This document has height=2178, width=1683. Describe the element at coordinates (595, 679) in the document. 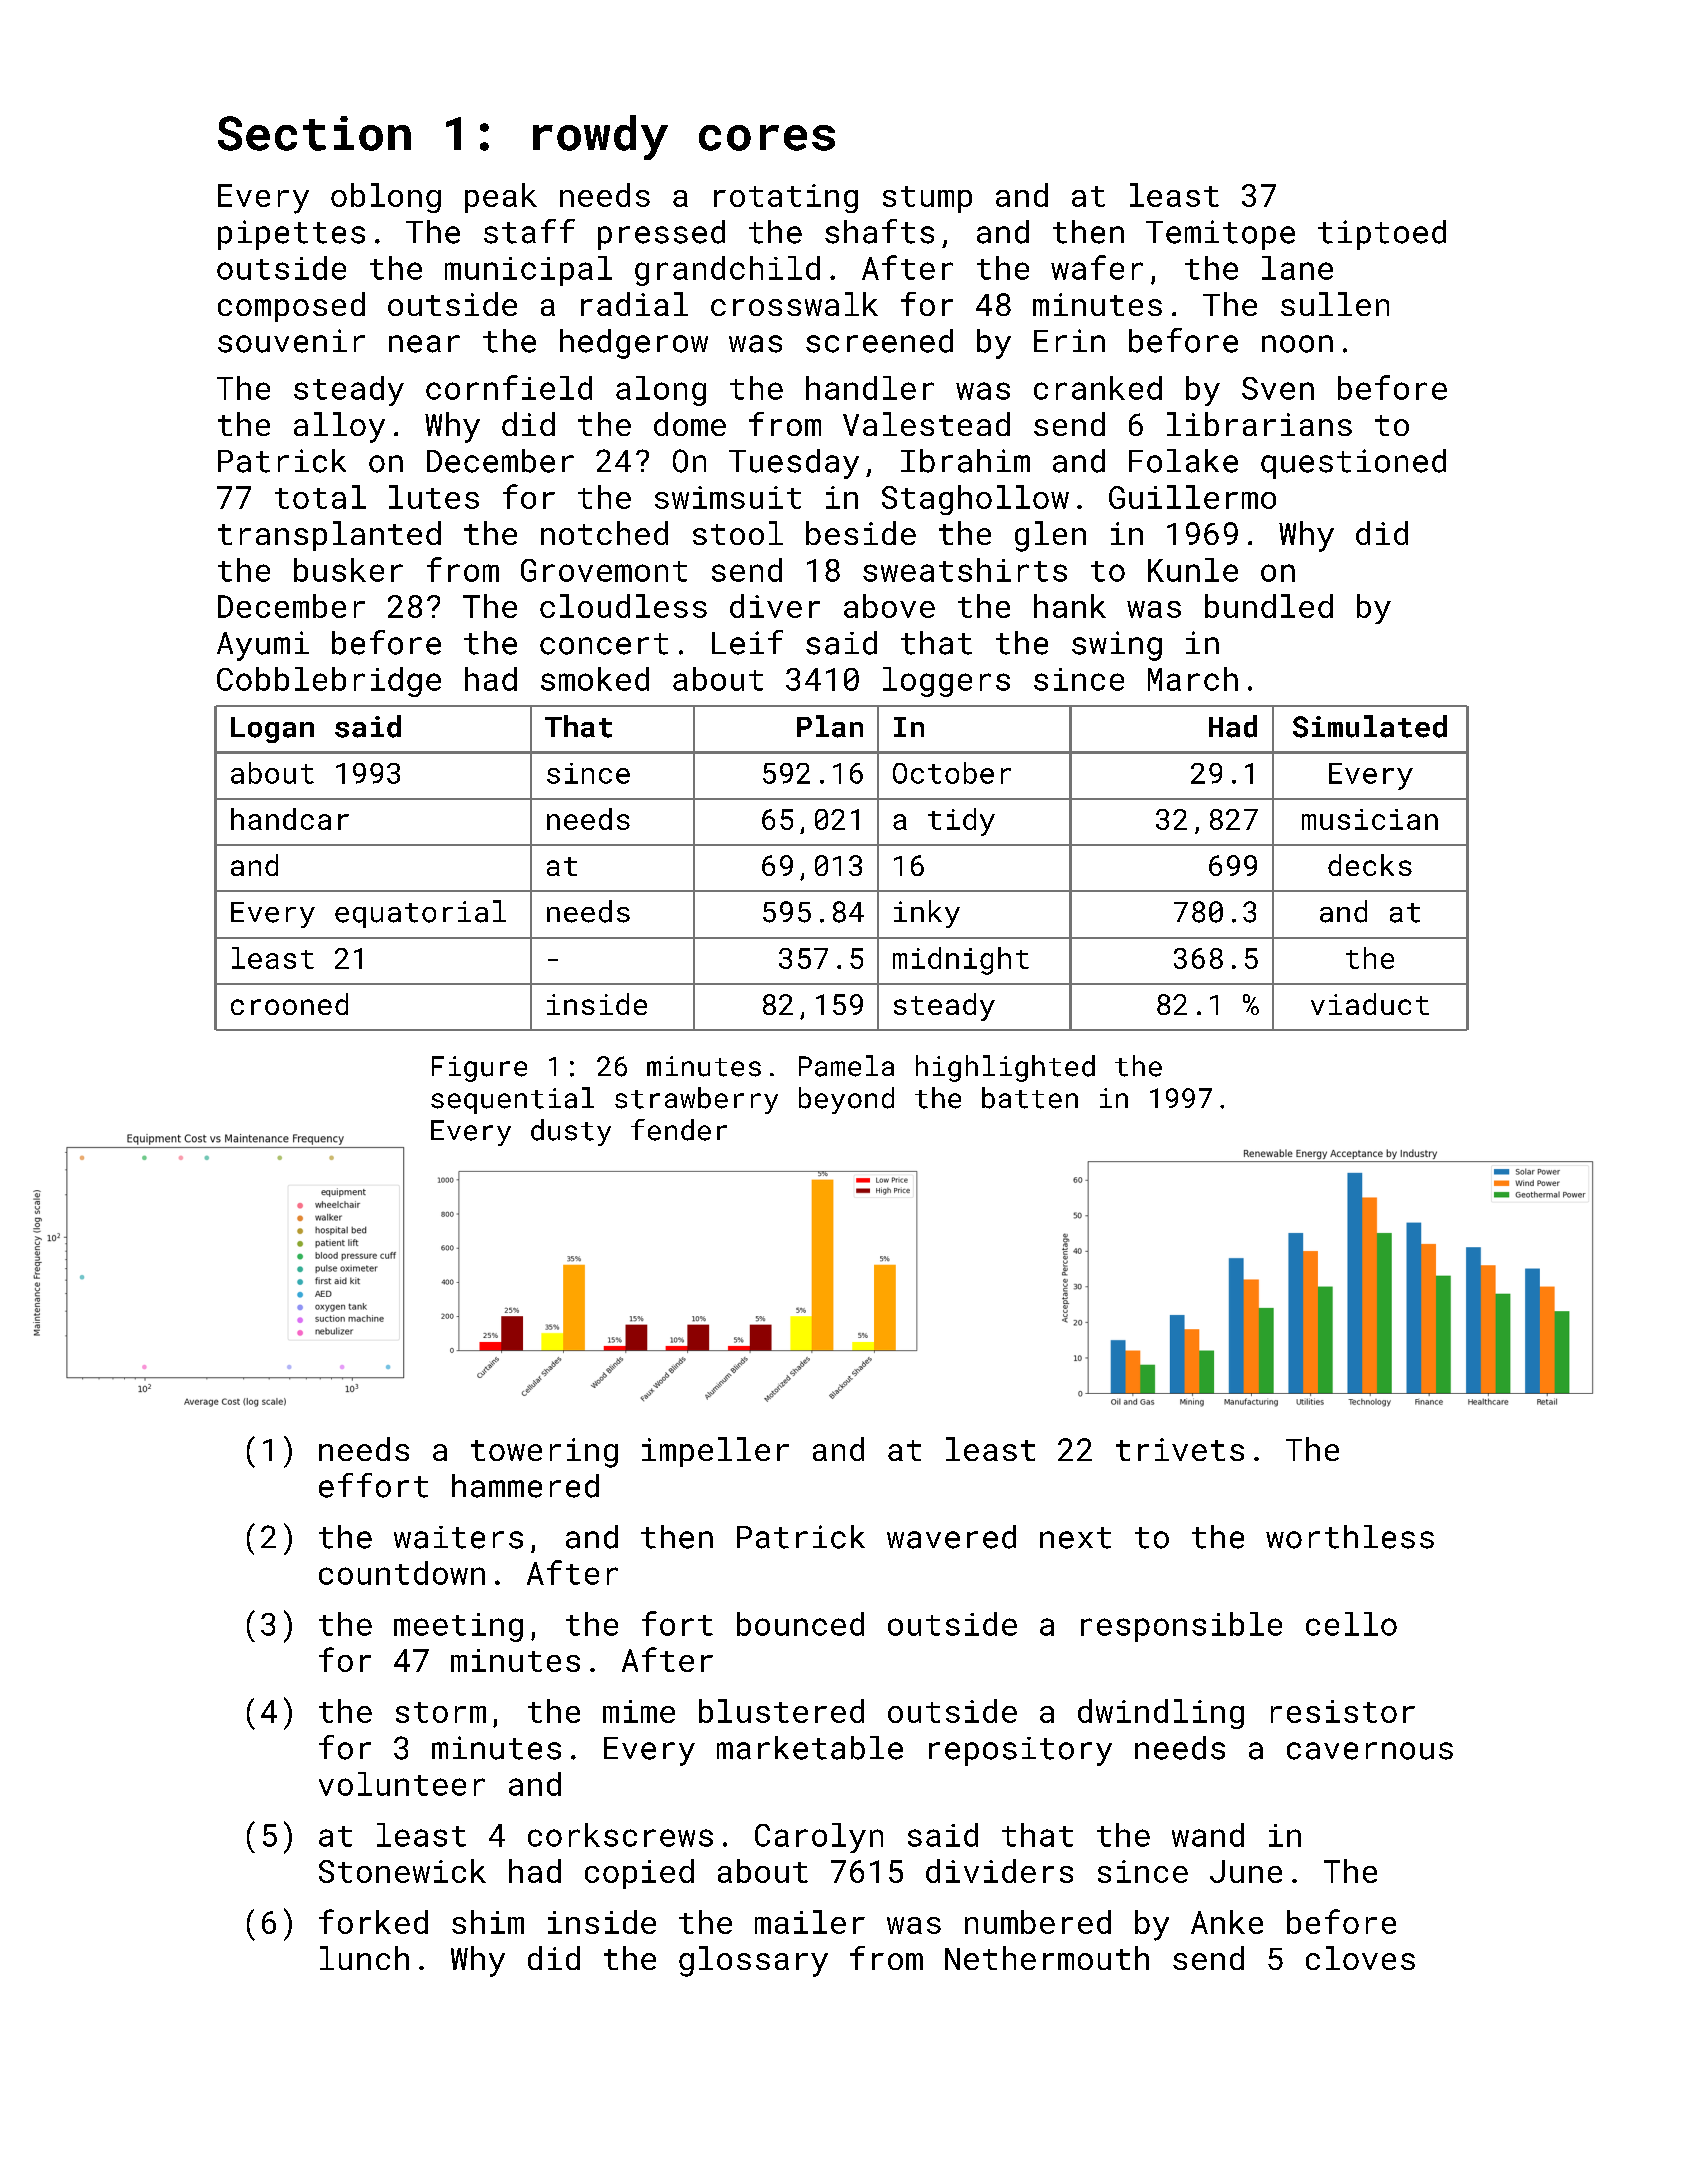

I see `smoked` at that location.
